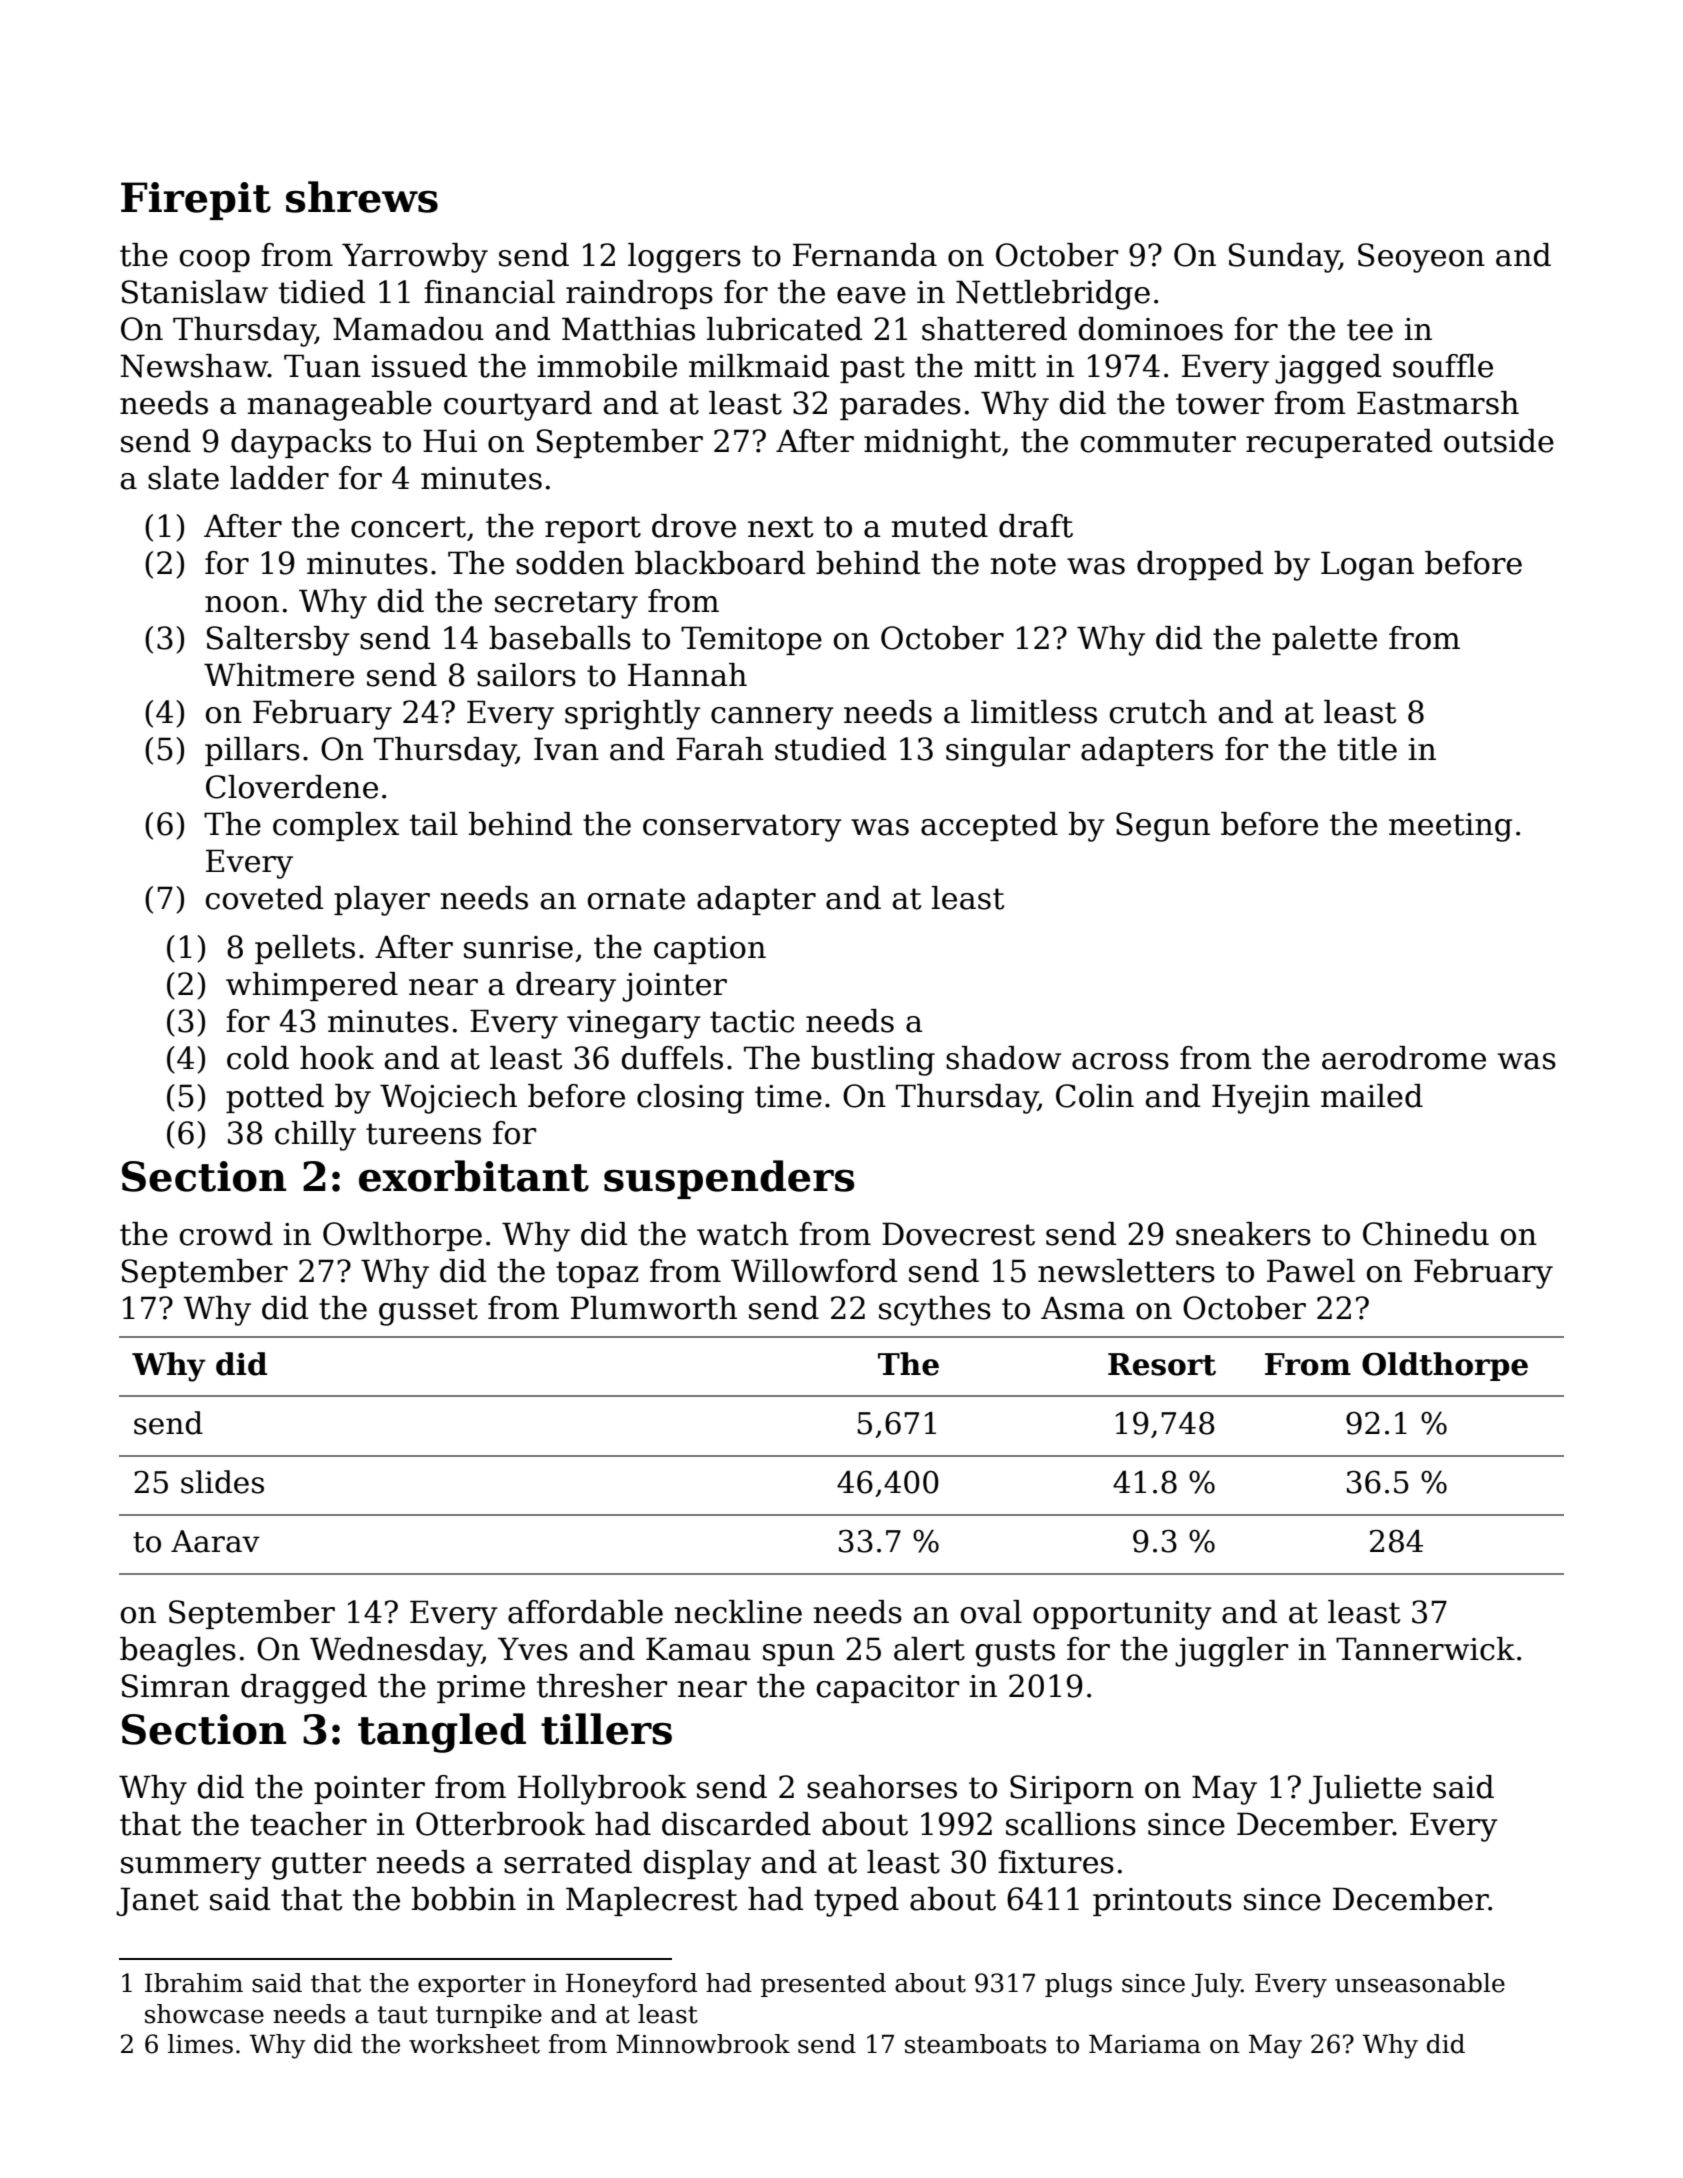 Image resolution: width=1683 pixels, height=2178 pixels. I want to click on tidied, so click(322, 292).
